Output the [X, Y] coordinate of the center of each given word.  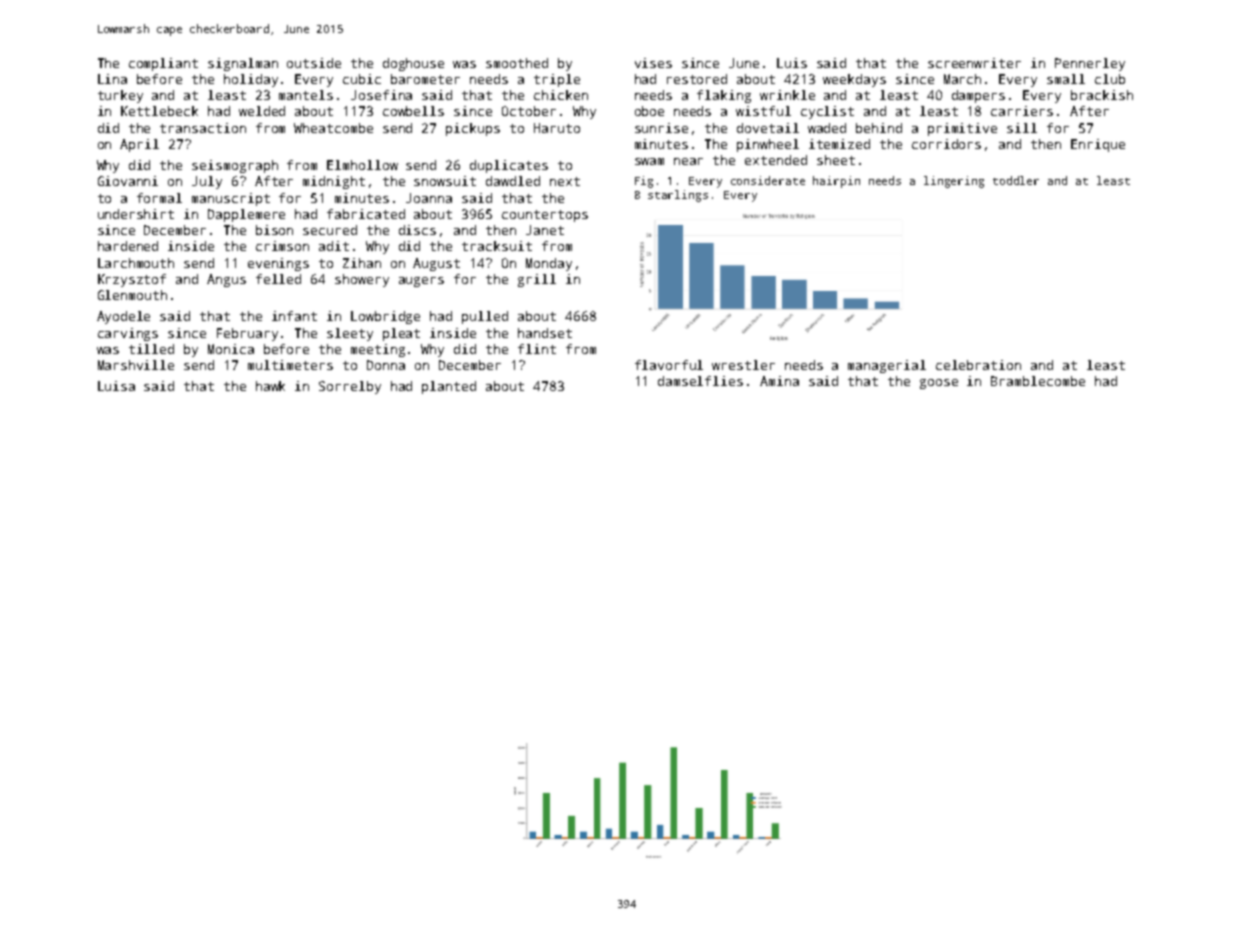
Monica [231, 349]
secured [330, 230]
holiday [251, 80]
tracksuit [497, 246]
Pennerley [1090, 64]
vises [653, 63]
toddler [1016, 180]
